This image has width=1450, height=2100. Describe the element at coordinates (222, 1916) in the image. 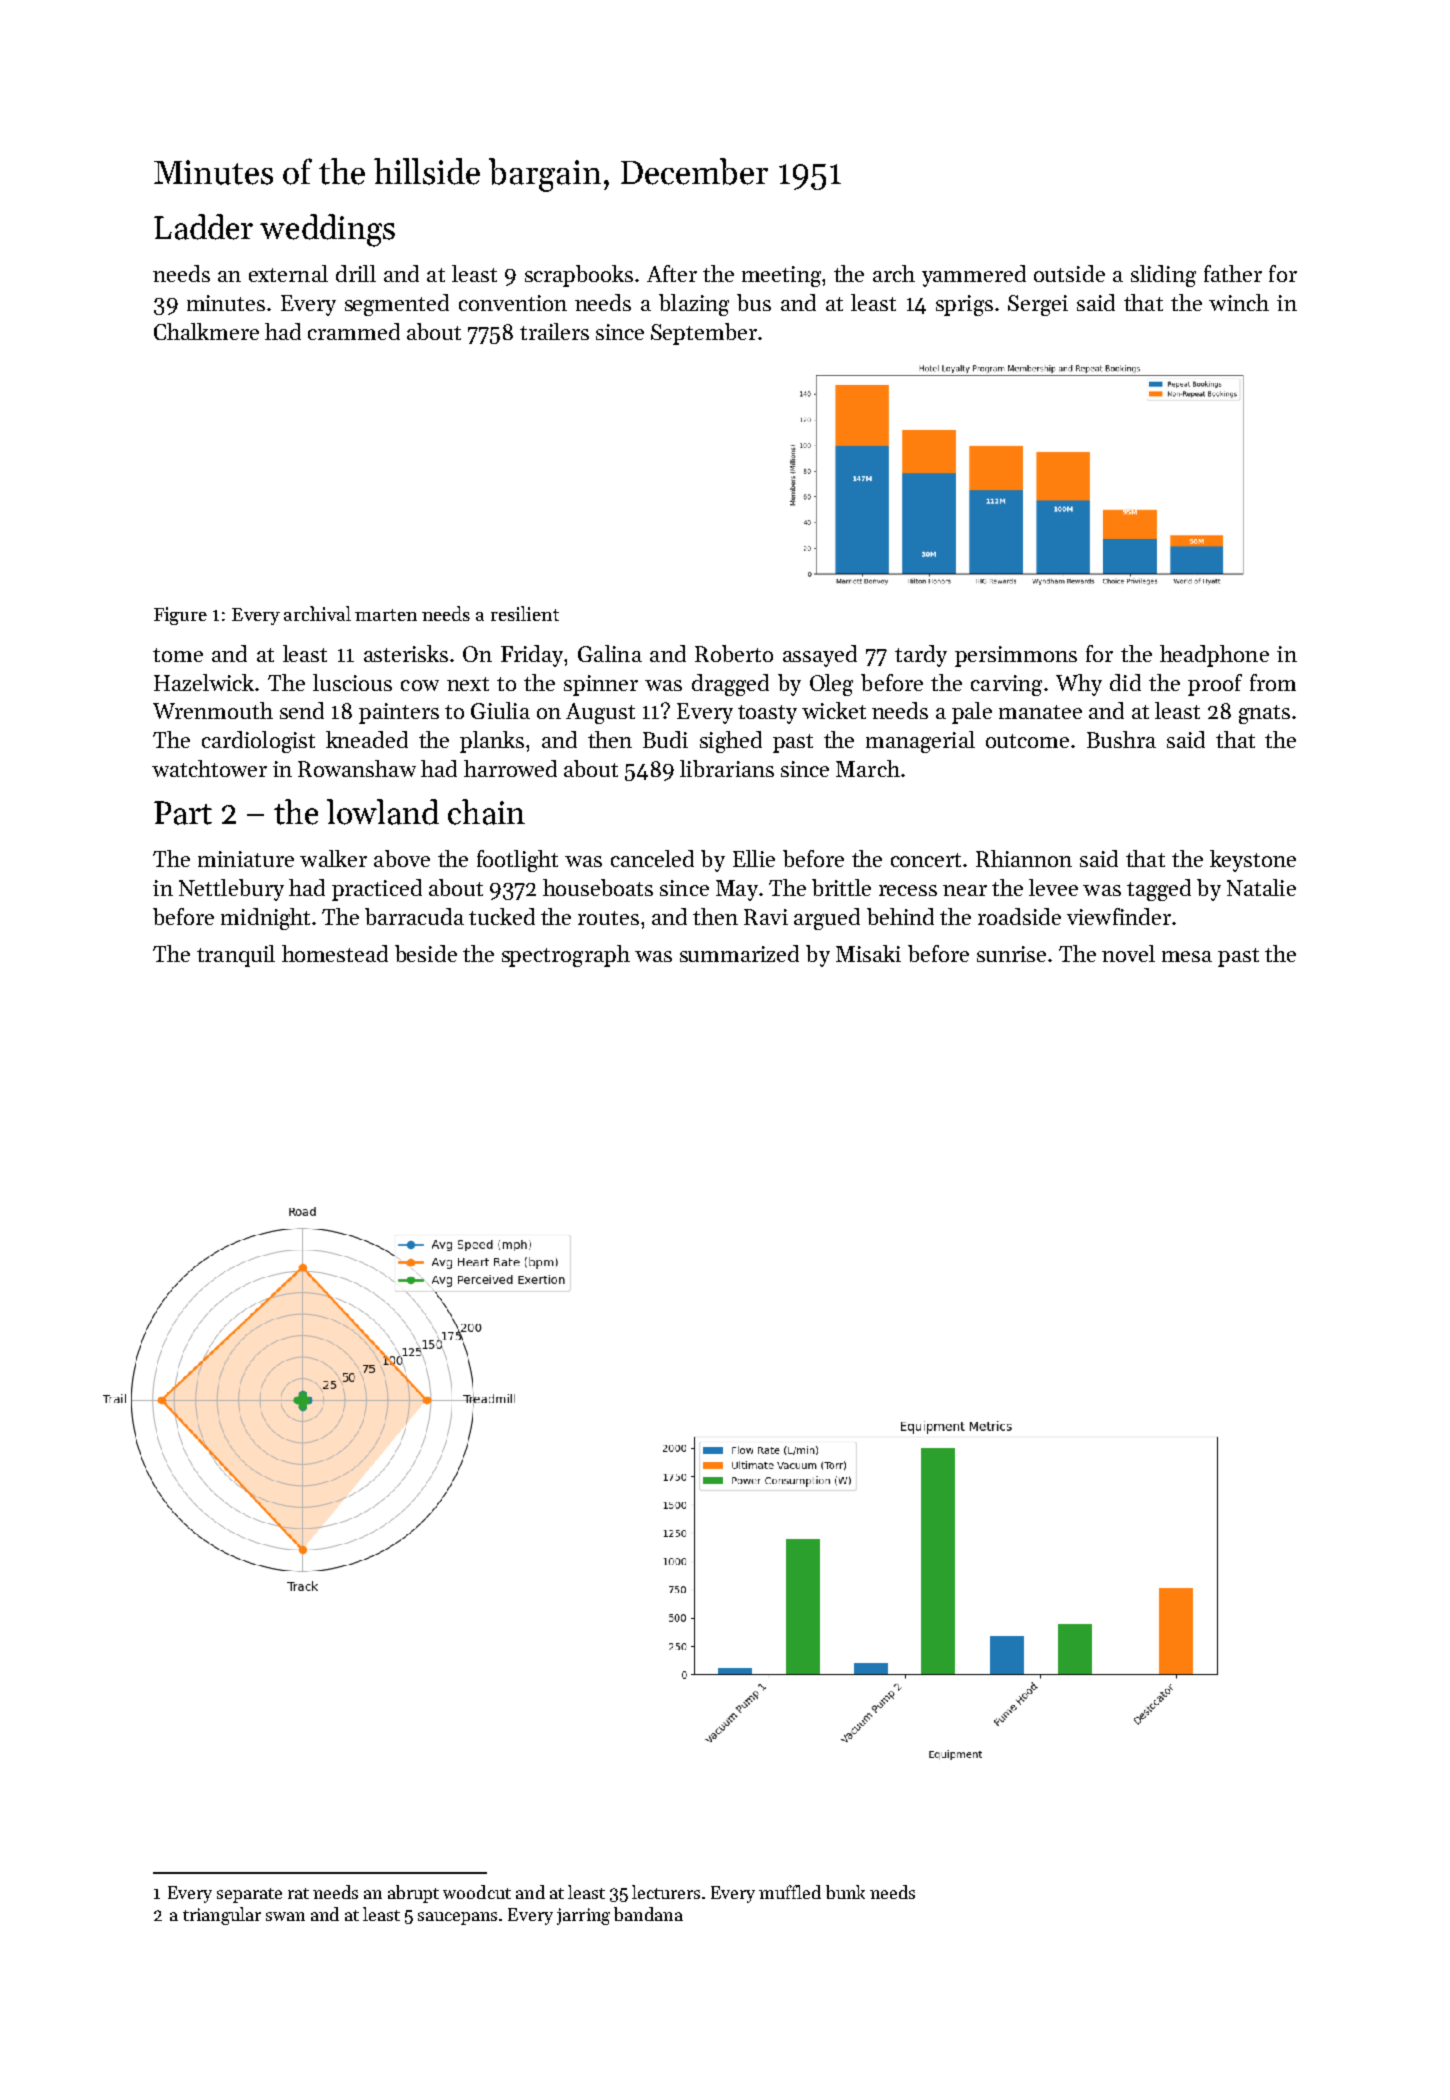

I see `triangular` at that location.
